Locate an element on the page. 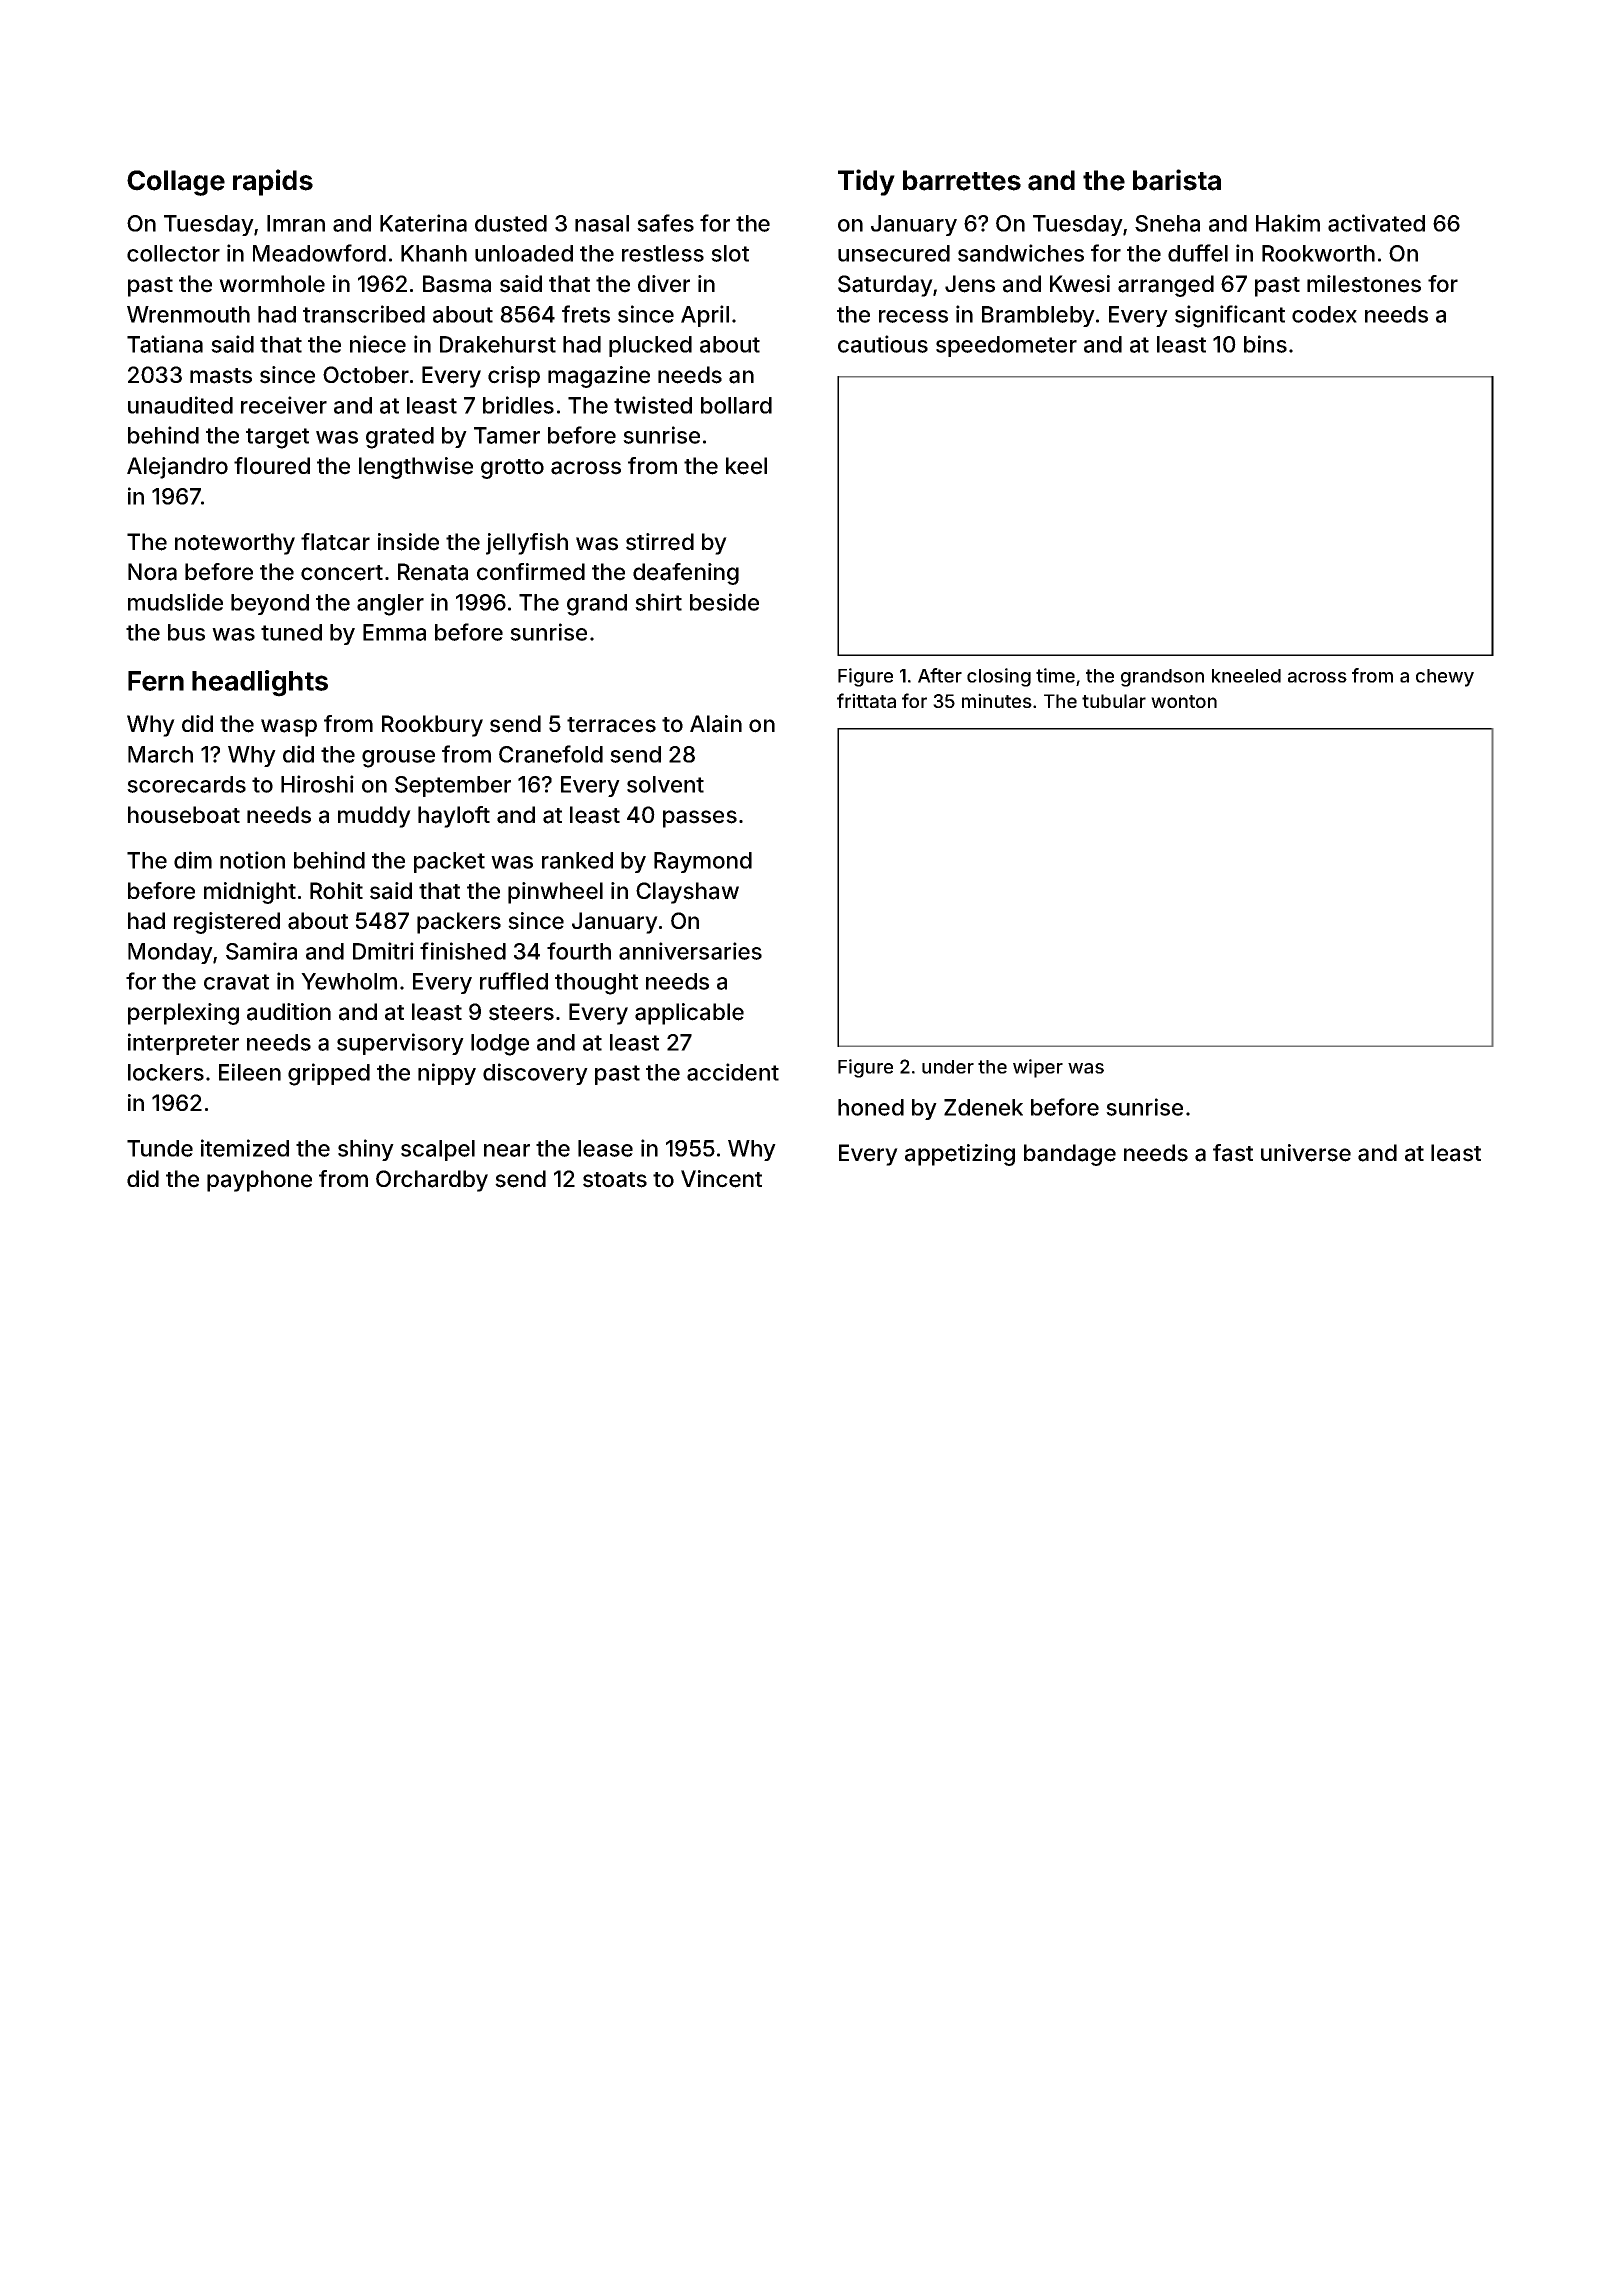  April is located at coordinates (705, 316).
